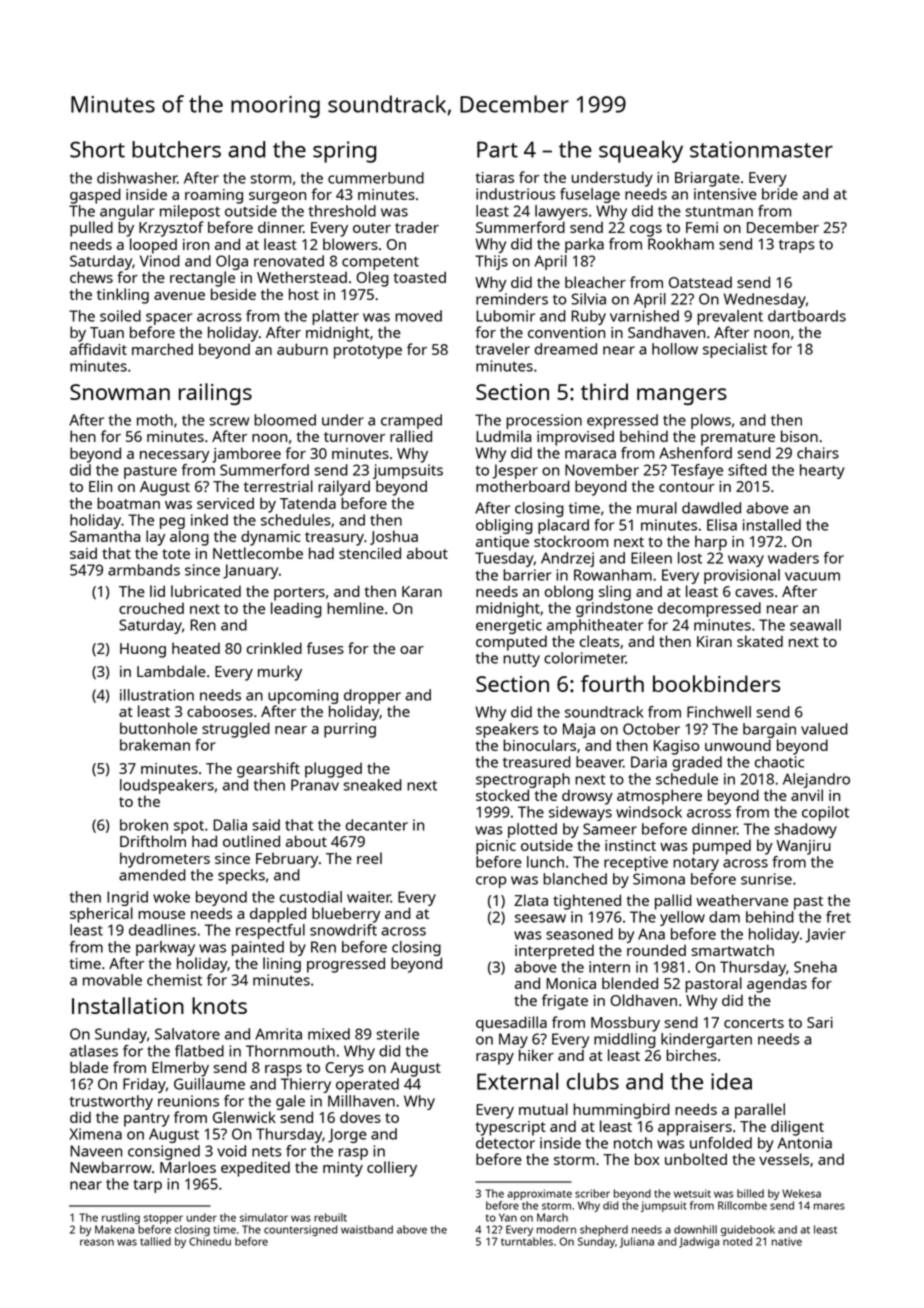 This image has width=924, height=1308. What do you see at coordinates (189, 827) in the image?
I see `spot` at bounding box center [189, 827].
